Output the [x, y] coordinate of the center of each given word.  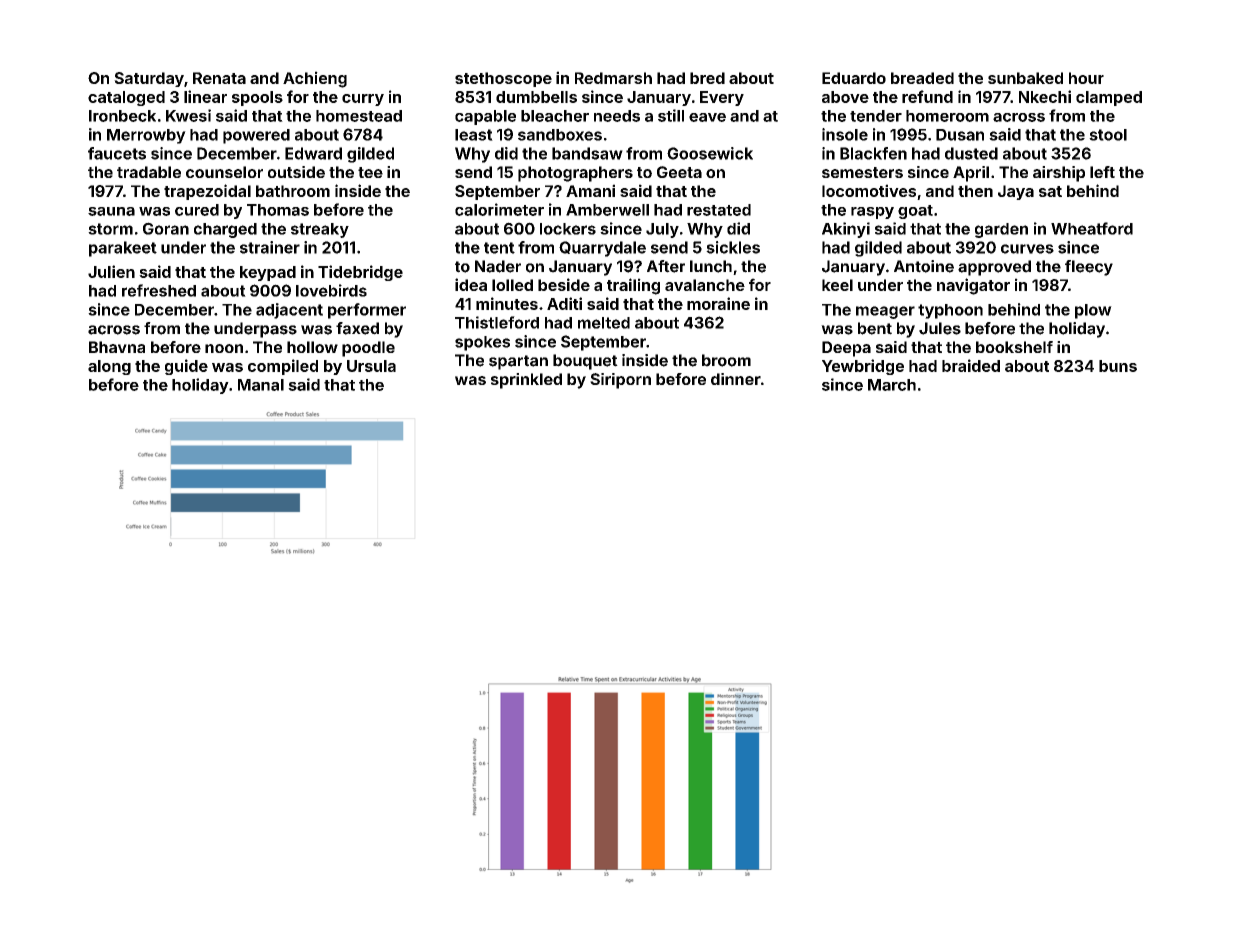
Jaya [1016, 192]
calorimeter [499, 209]
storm [110, 229]
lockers [568, 229]
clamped [1109, 98]
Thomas [278, 210]
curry [363, 100]
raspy [872, 213]
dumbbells [536, 97]
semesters [862, 172]
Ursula [371, 366]
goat [915, 212]
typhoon [950, 311]
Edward [313, 153]
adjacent [289, 311]
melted [604, 323]
